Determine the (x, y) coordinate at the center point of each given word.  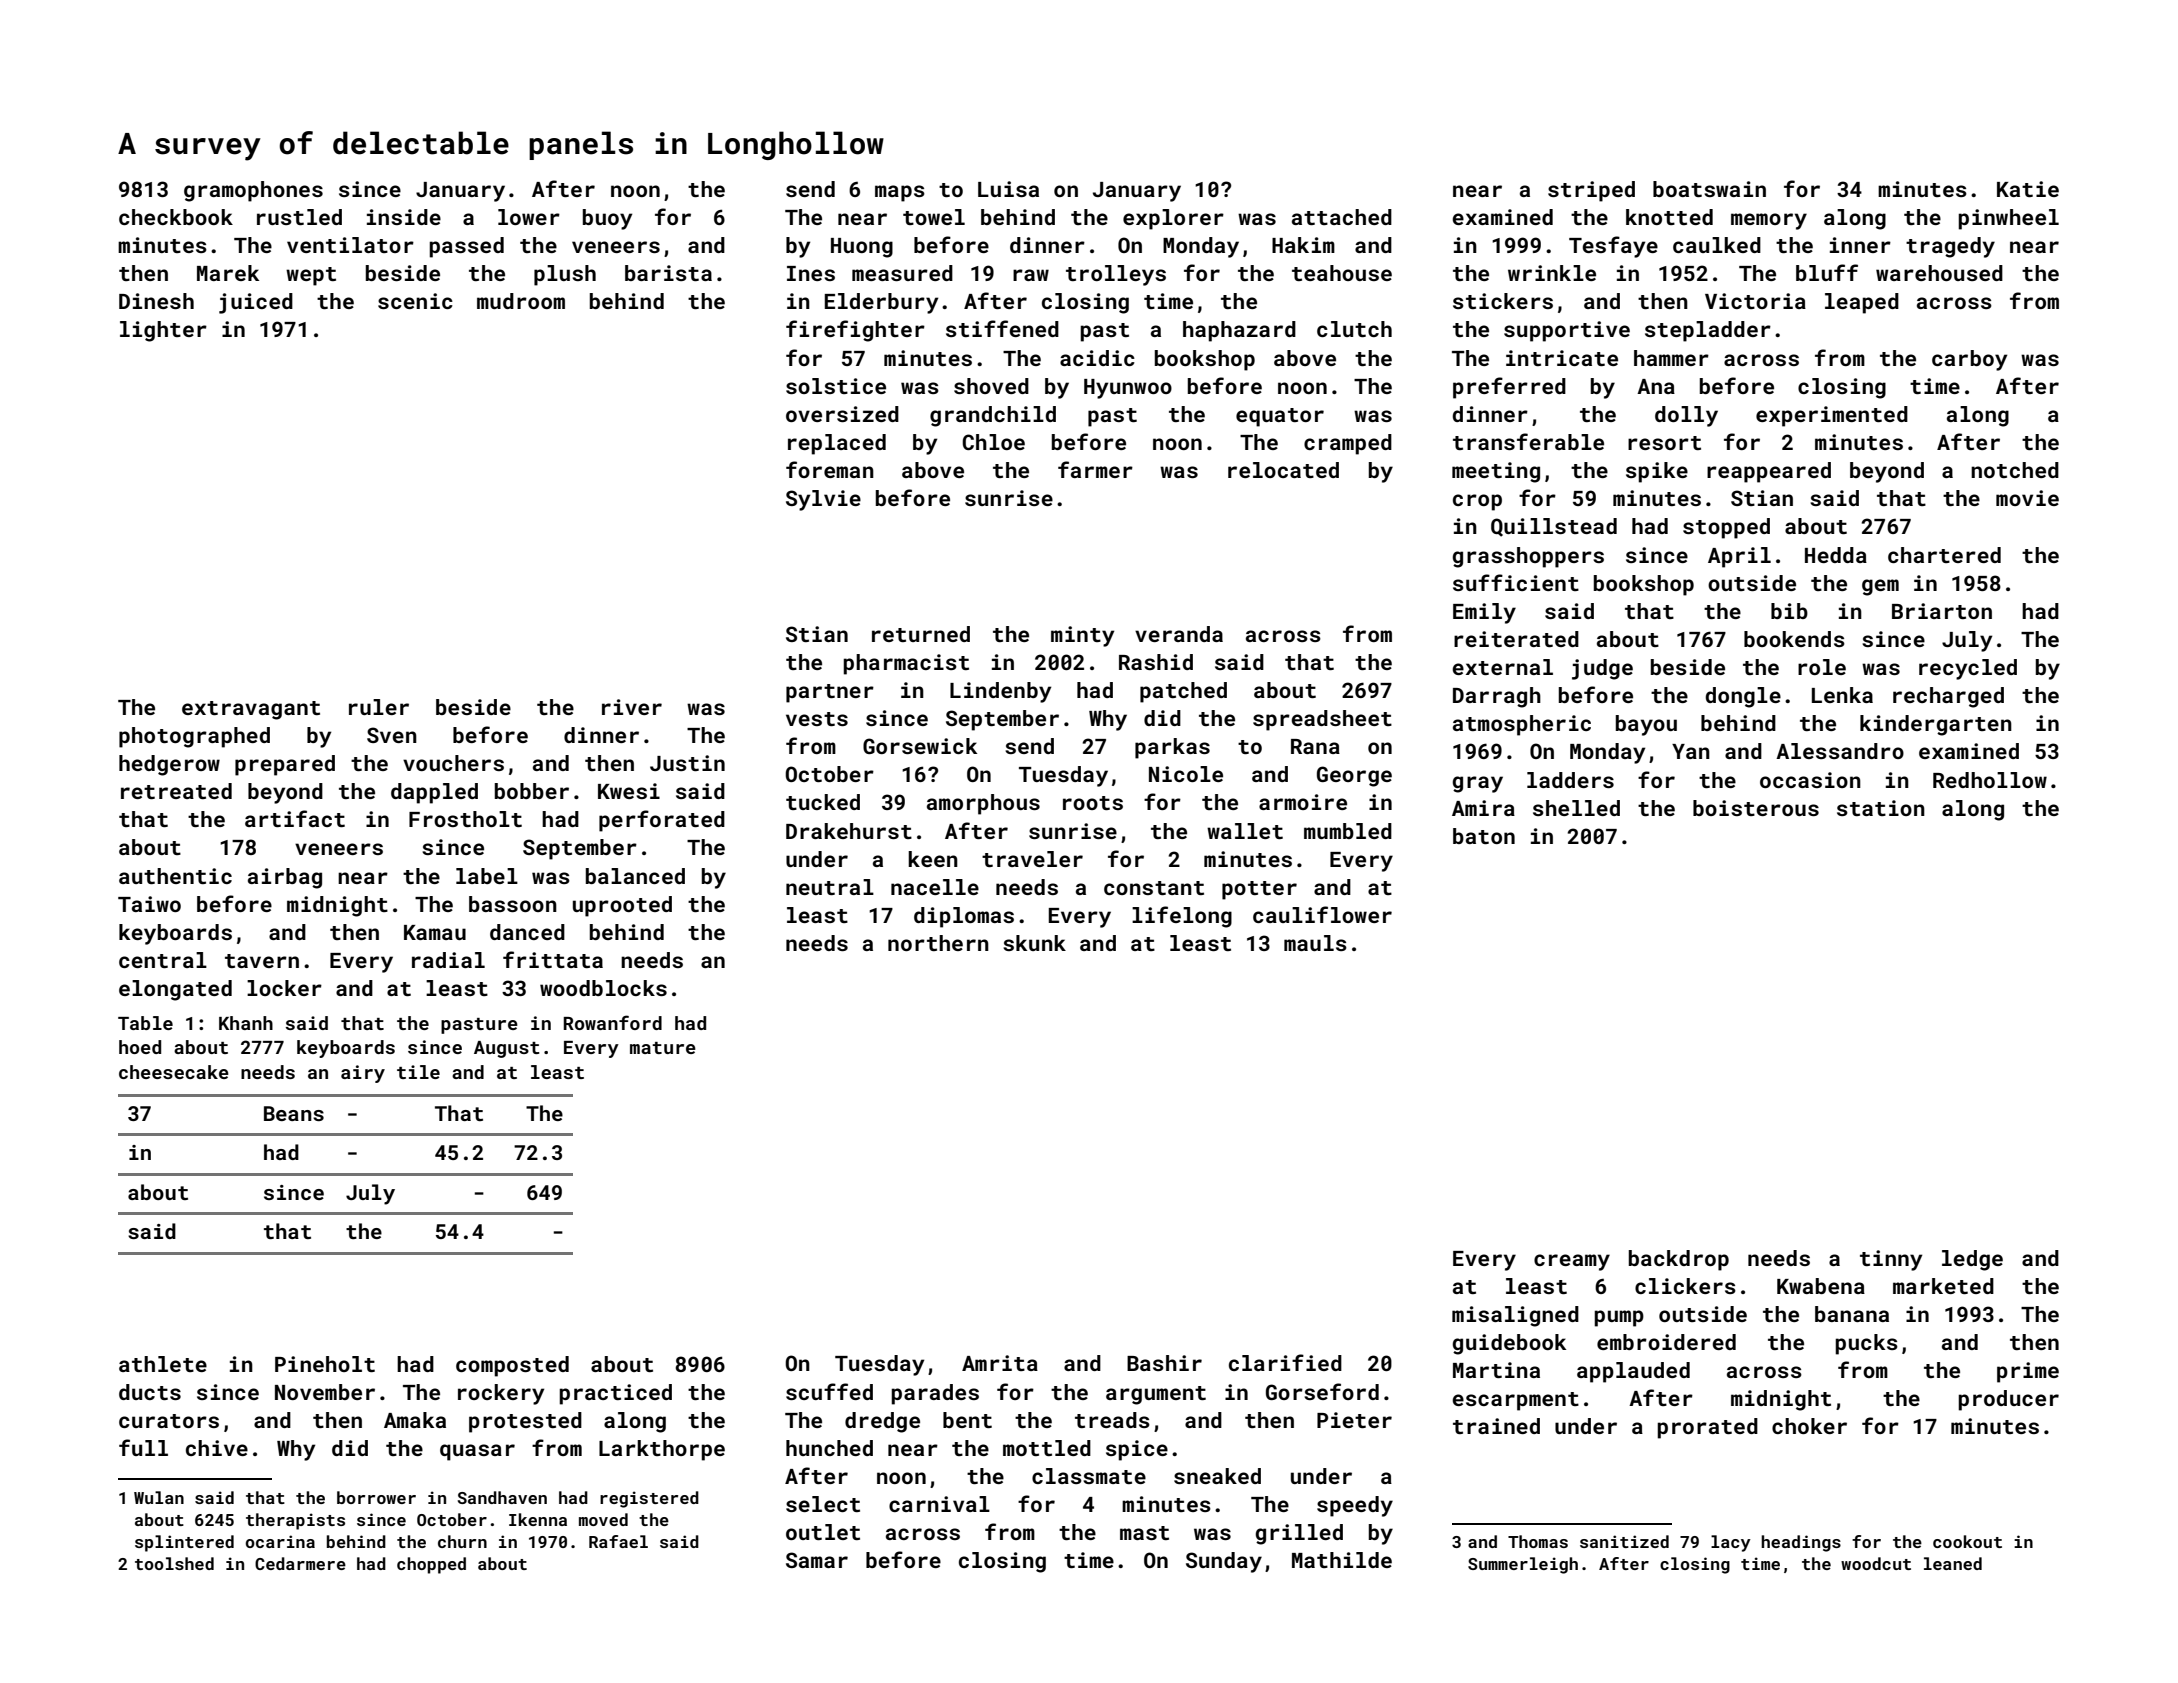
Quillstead (1554, 527)
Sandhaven (502, 1497)
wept (311, 276)
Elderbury (881, 303)
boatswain (1709, 189)
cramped (1348, 444)
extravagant (251, 710)
